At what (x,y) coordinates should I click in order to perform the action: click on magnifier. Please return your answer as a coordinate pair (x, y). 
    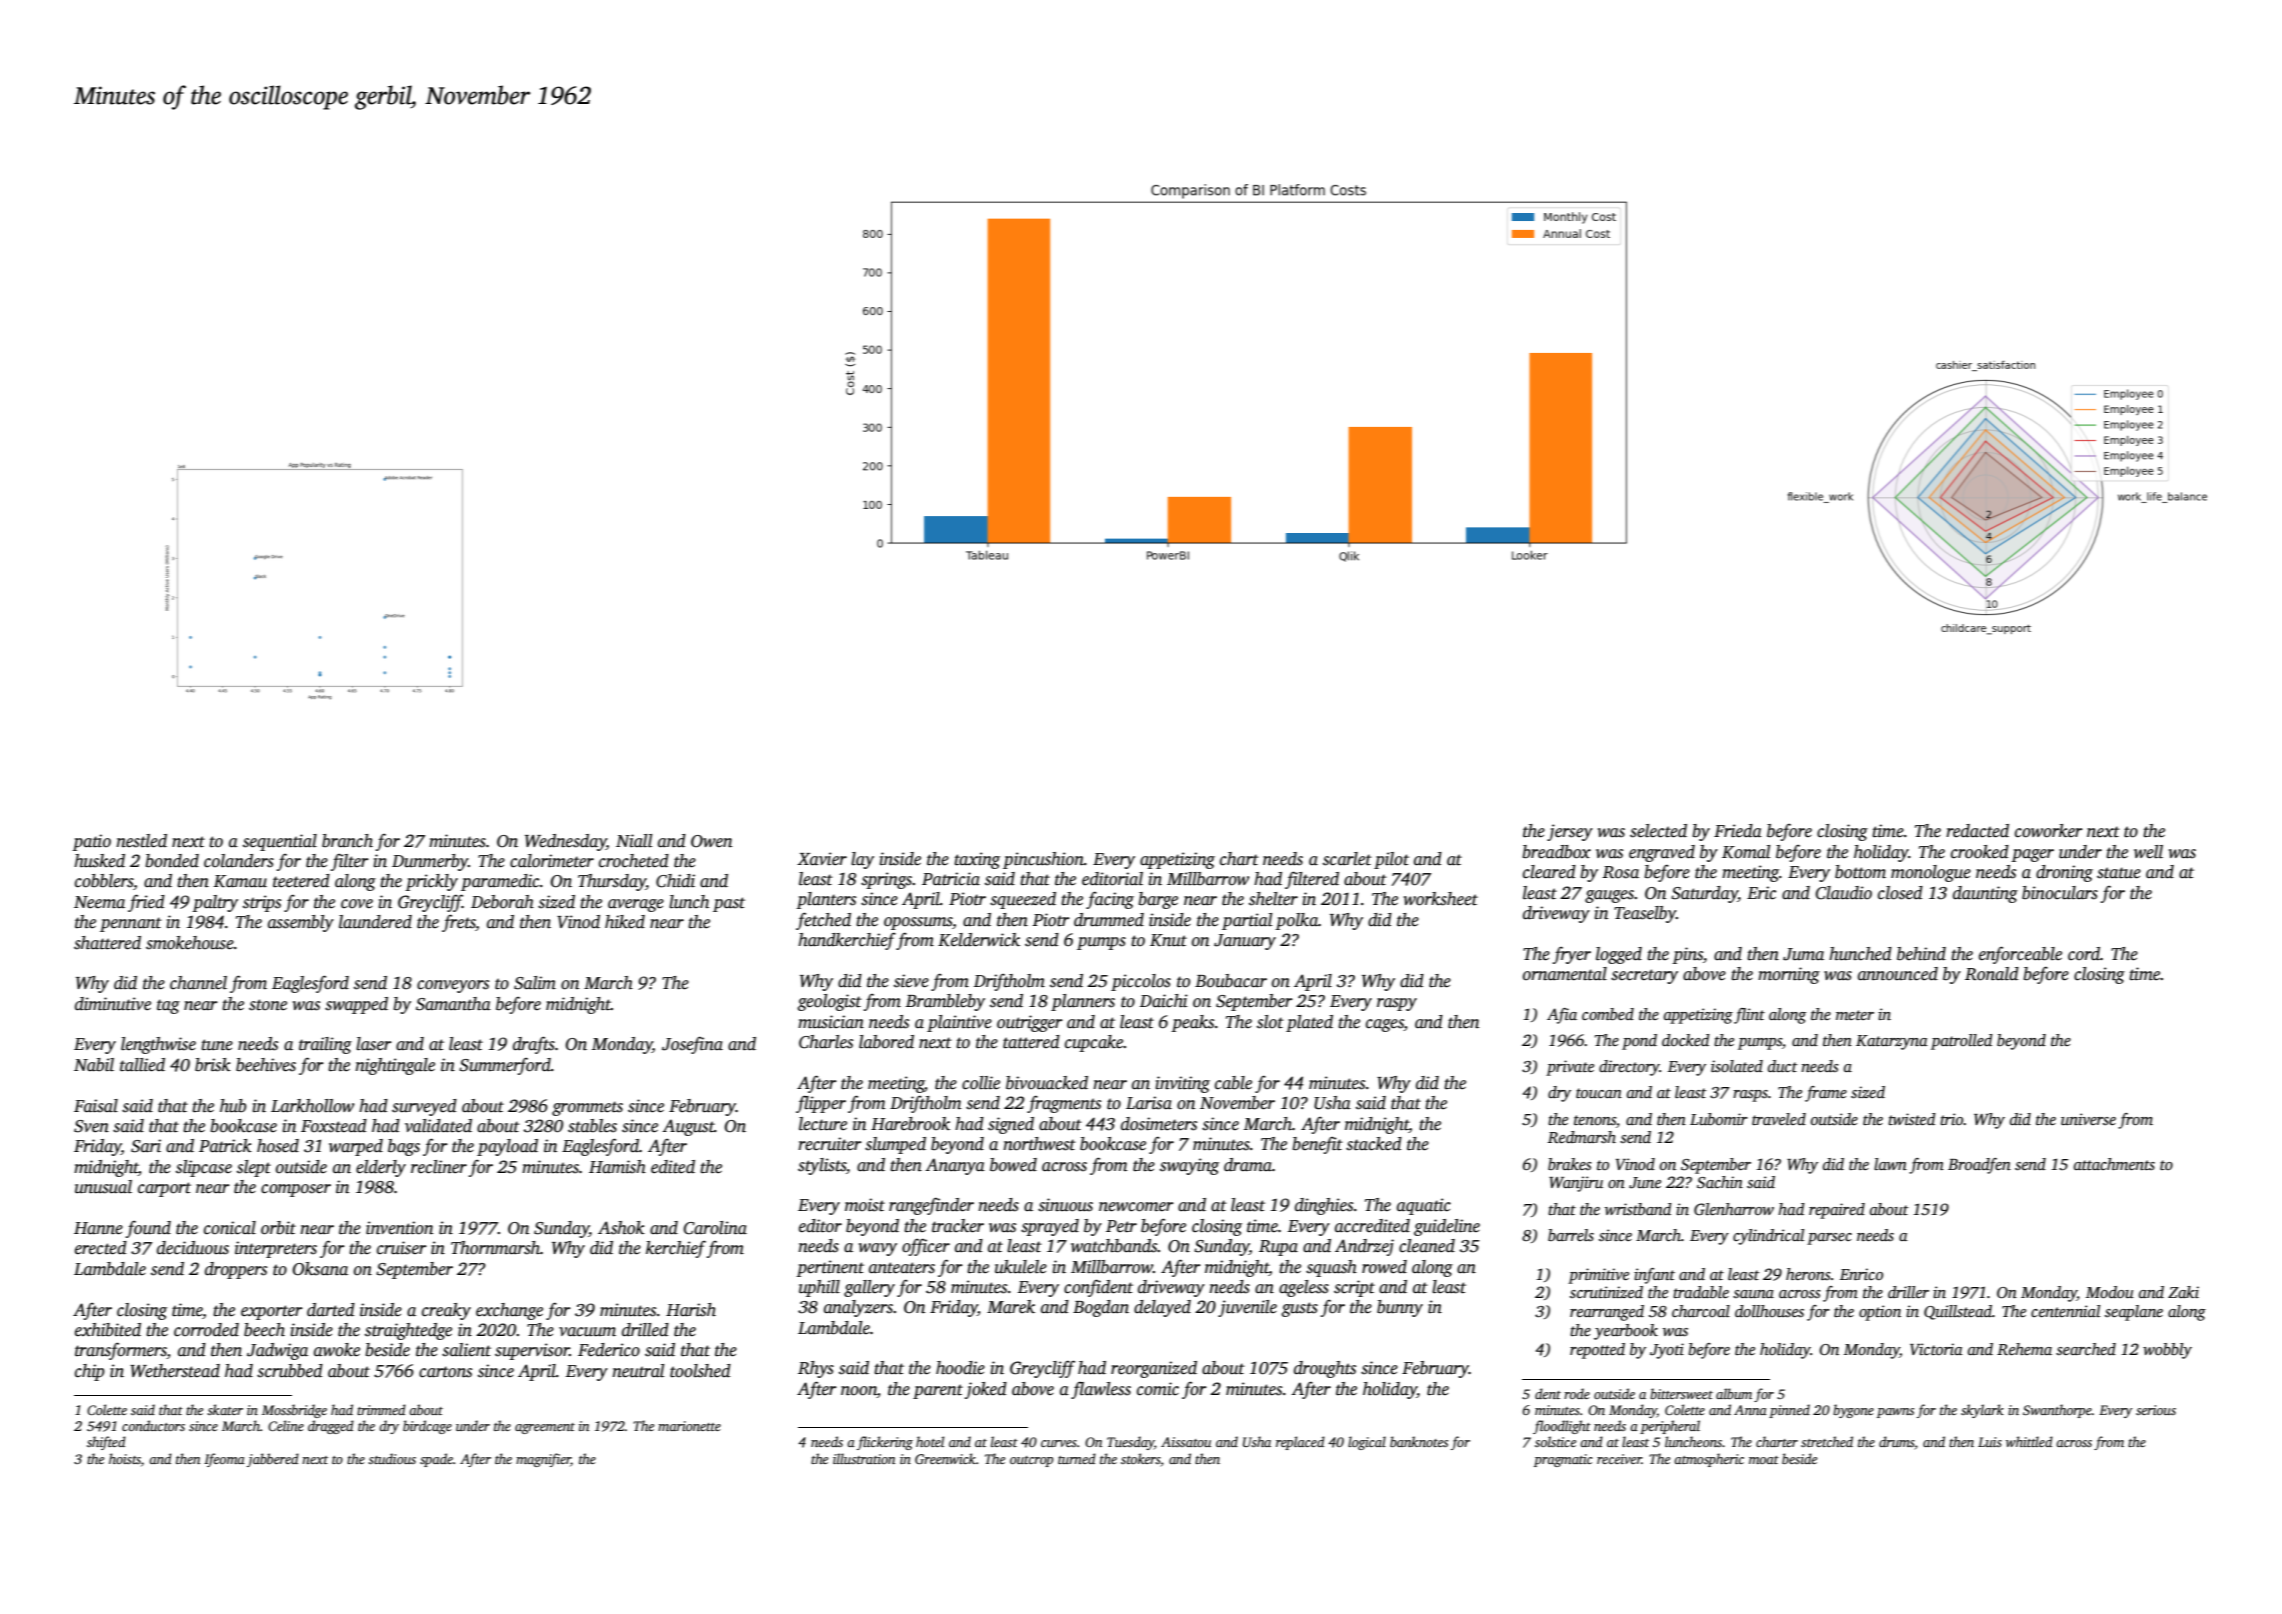
    Looking at the image, I should click on (543, 1460).
